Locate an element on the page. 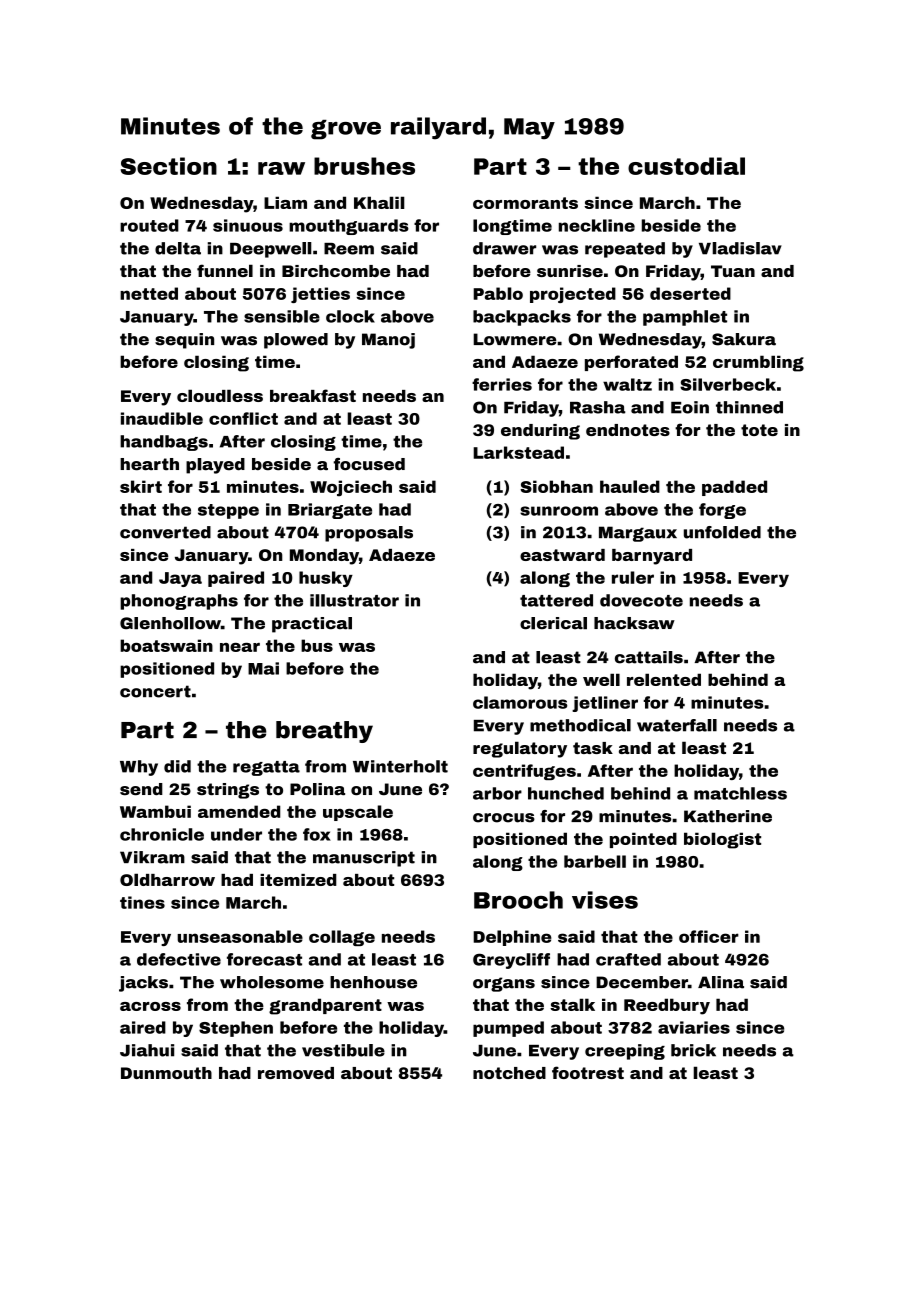 Image resolution: width=924 pixels, height=1308 pixels. Tuan is located at coordinates (733, 271).
